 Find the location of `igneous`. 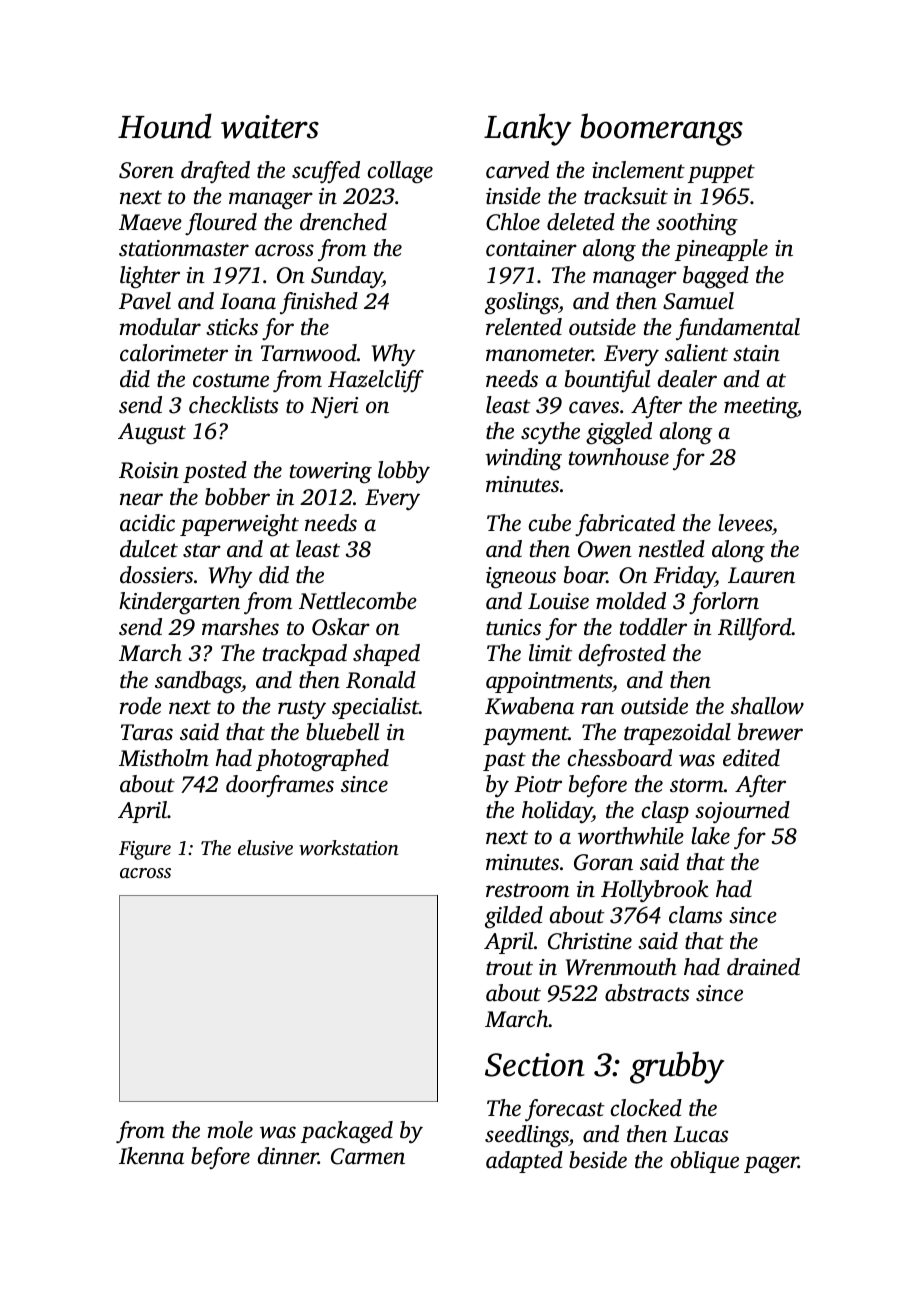

igneous is located at coordinates (521, 578).
